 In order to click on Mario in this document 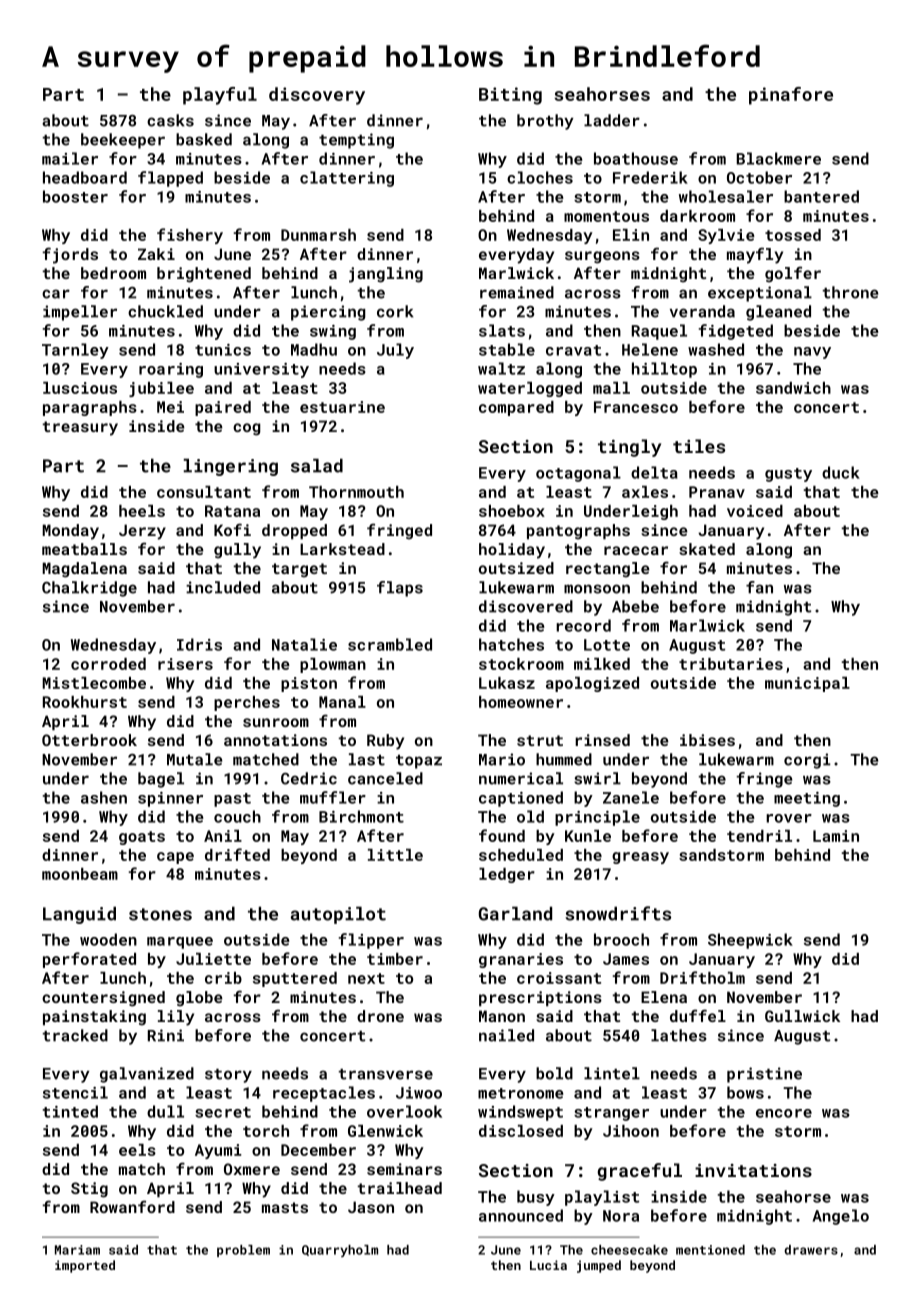, I will do `click(502, 759)`.
